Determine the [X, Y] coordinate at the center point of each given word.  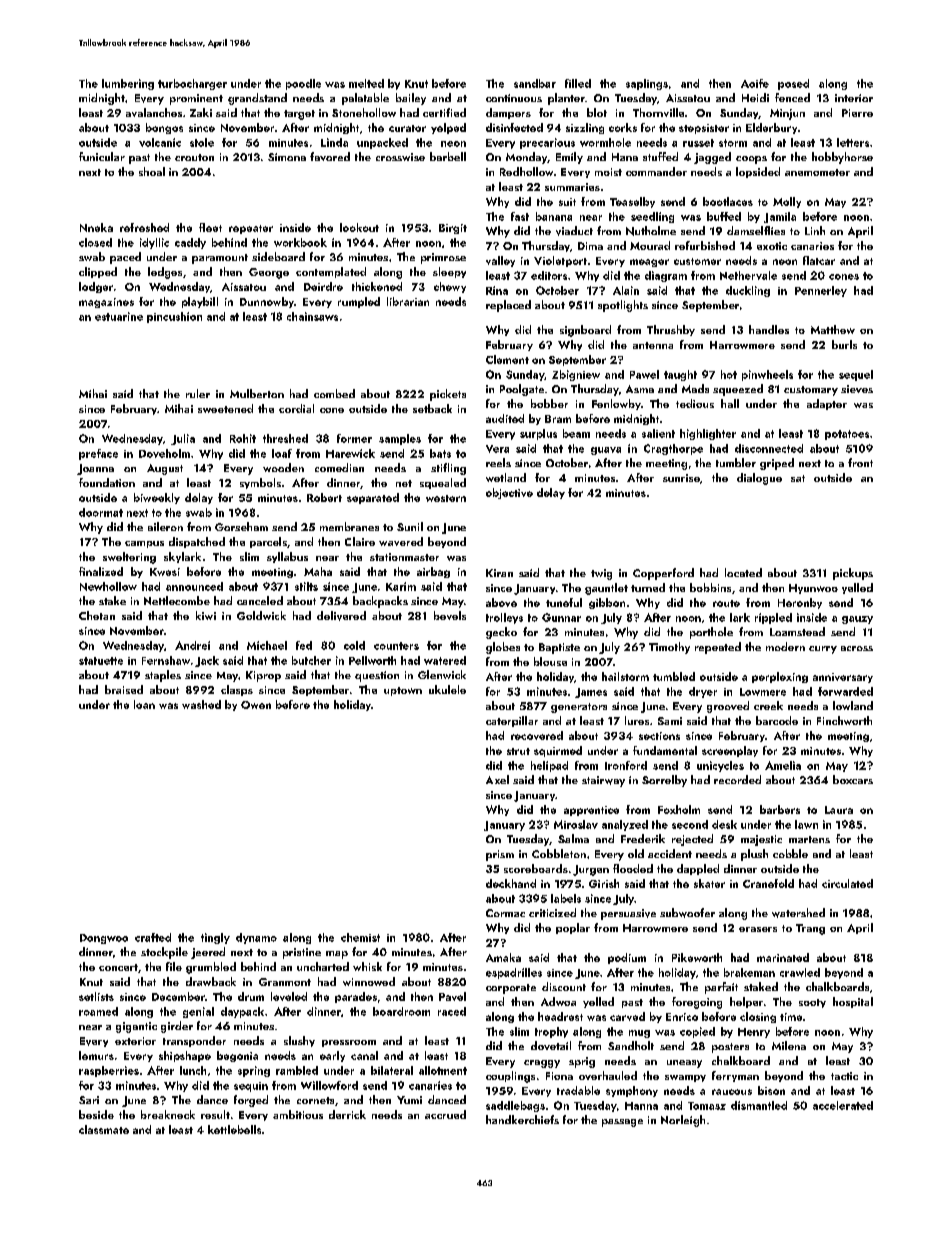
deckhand [511, 883]
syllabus [287, 557]
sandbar [535, 83]
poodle [303, 84]
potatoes [847, 435]
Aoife [755, 83]
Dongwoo [104, 939]
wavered [401, 541]
